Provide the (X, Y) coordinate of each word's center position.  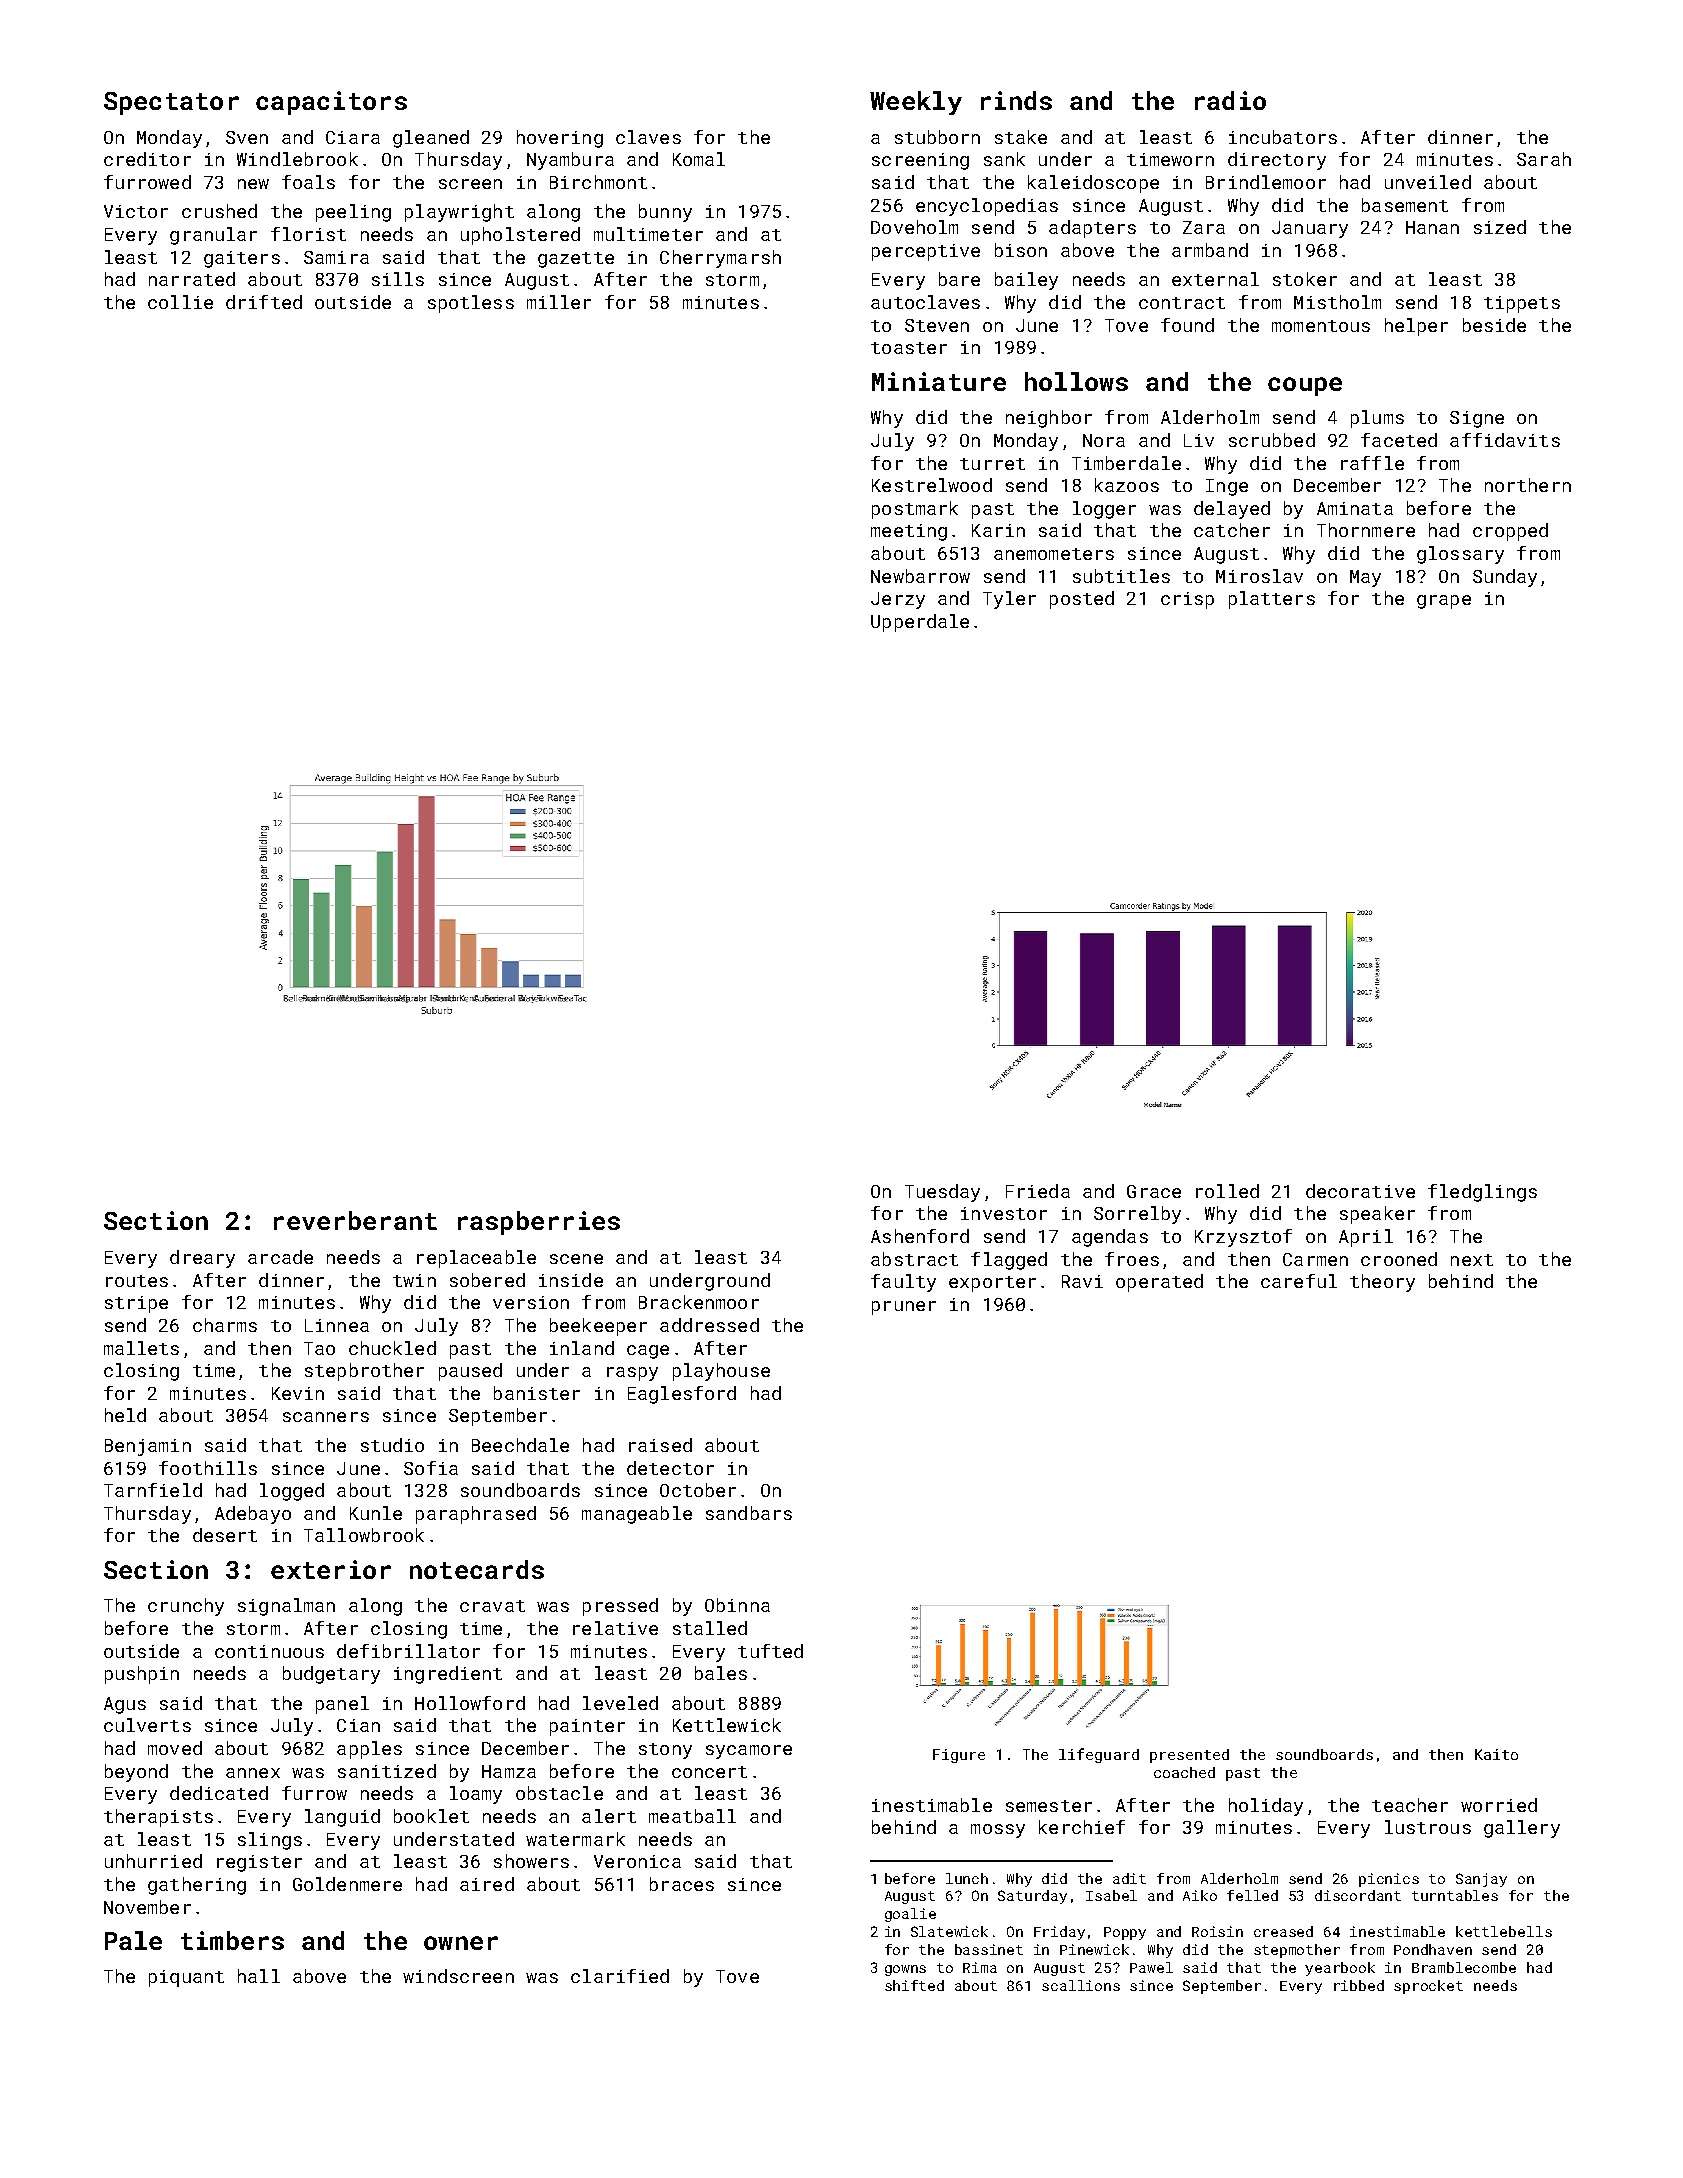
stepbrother (364, 1372)
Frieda (1038, 1191)
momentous (1321, 326)
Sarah (1544, 159)
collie (180, 302)
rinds (1016, 100)
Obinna (737, 1605)
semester (1049, 1806)
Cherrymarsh (720, 259)
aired (487, 1884)
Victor (136, 211)
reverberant (355, 1220)
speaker (1377, 1215)
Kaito (1496, 1754)
